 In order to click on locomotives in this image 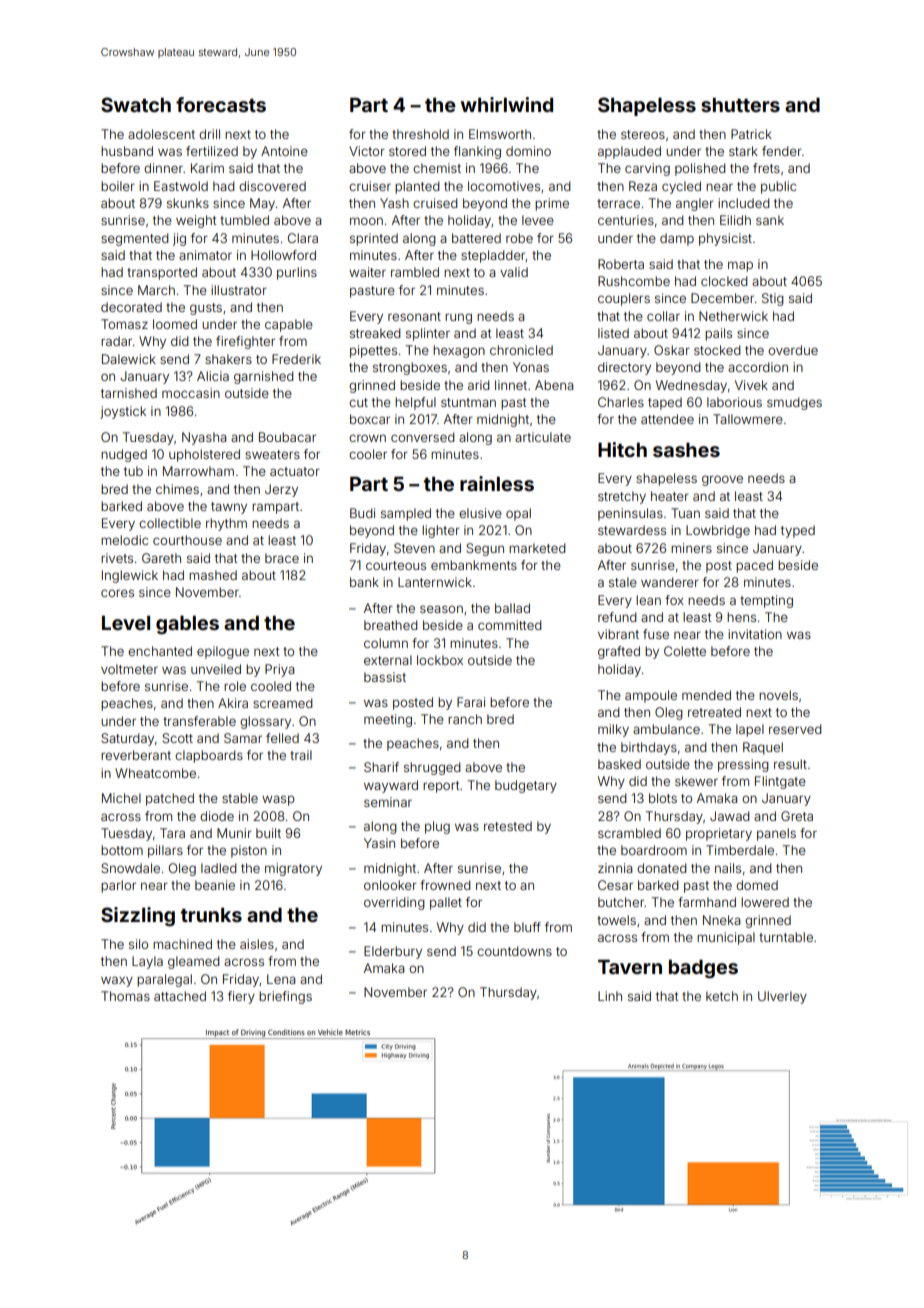, I will do `click(504, 186)`.
